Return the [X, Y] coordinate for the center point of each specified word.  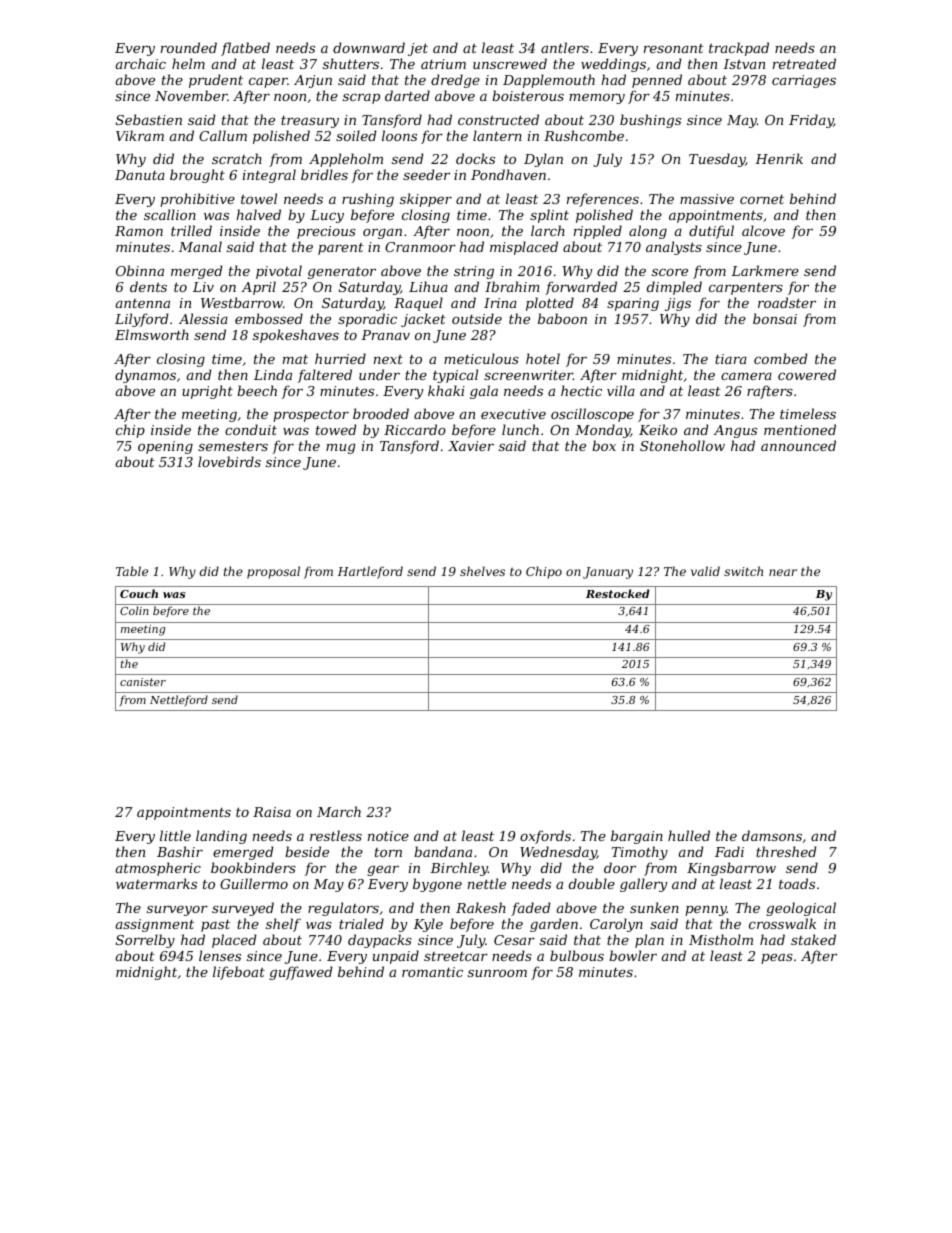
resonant [674, 48]
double [592, 883]
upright [207, 392]
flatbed [245, 49]
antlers [565, 47]
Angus [735, 431]
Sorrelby [145, 941]
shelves [482, 571]
